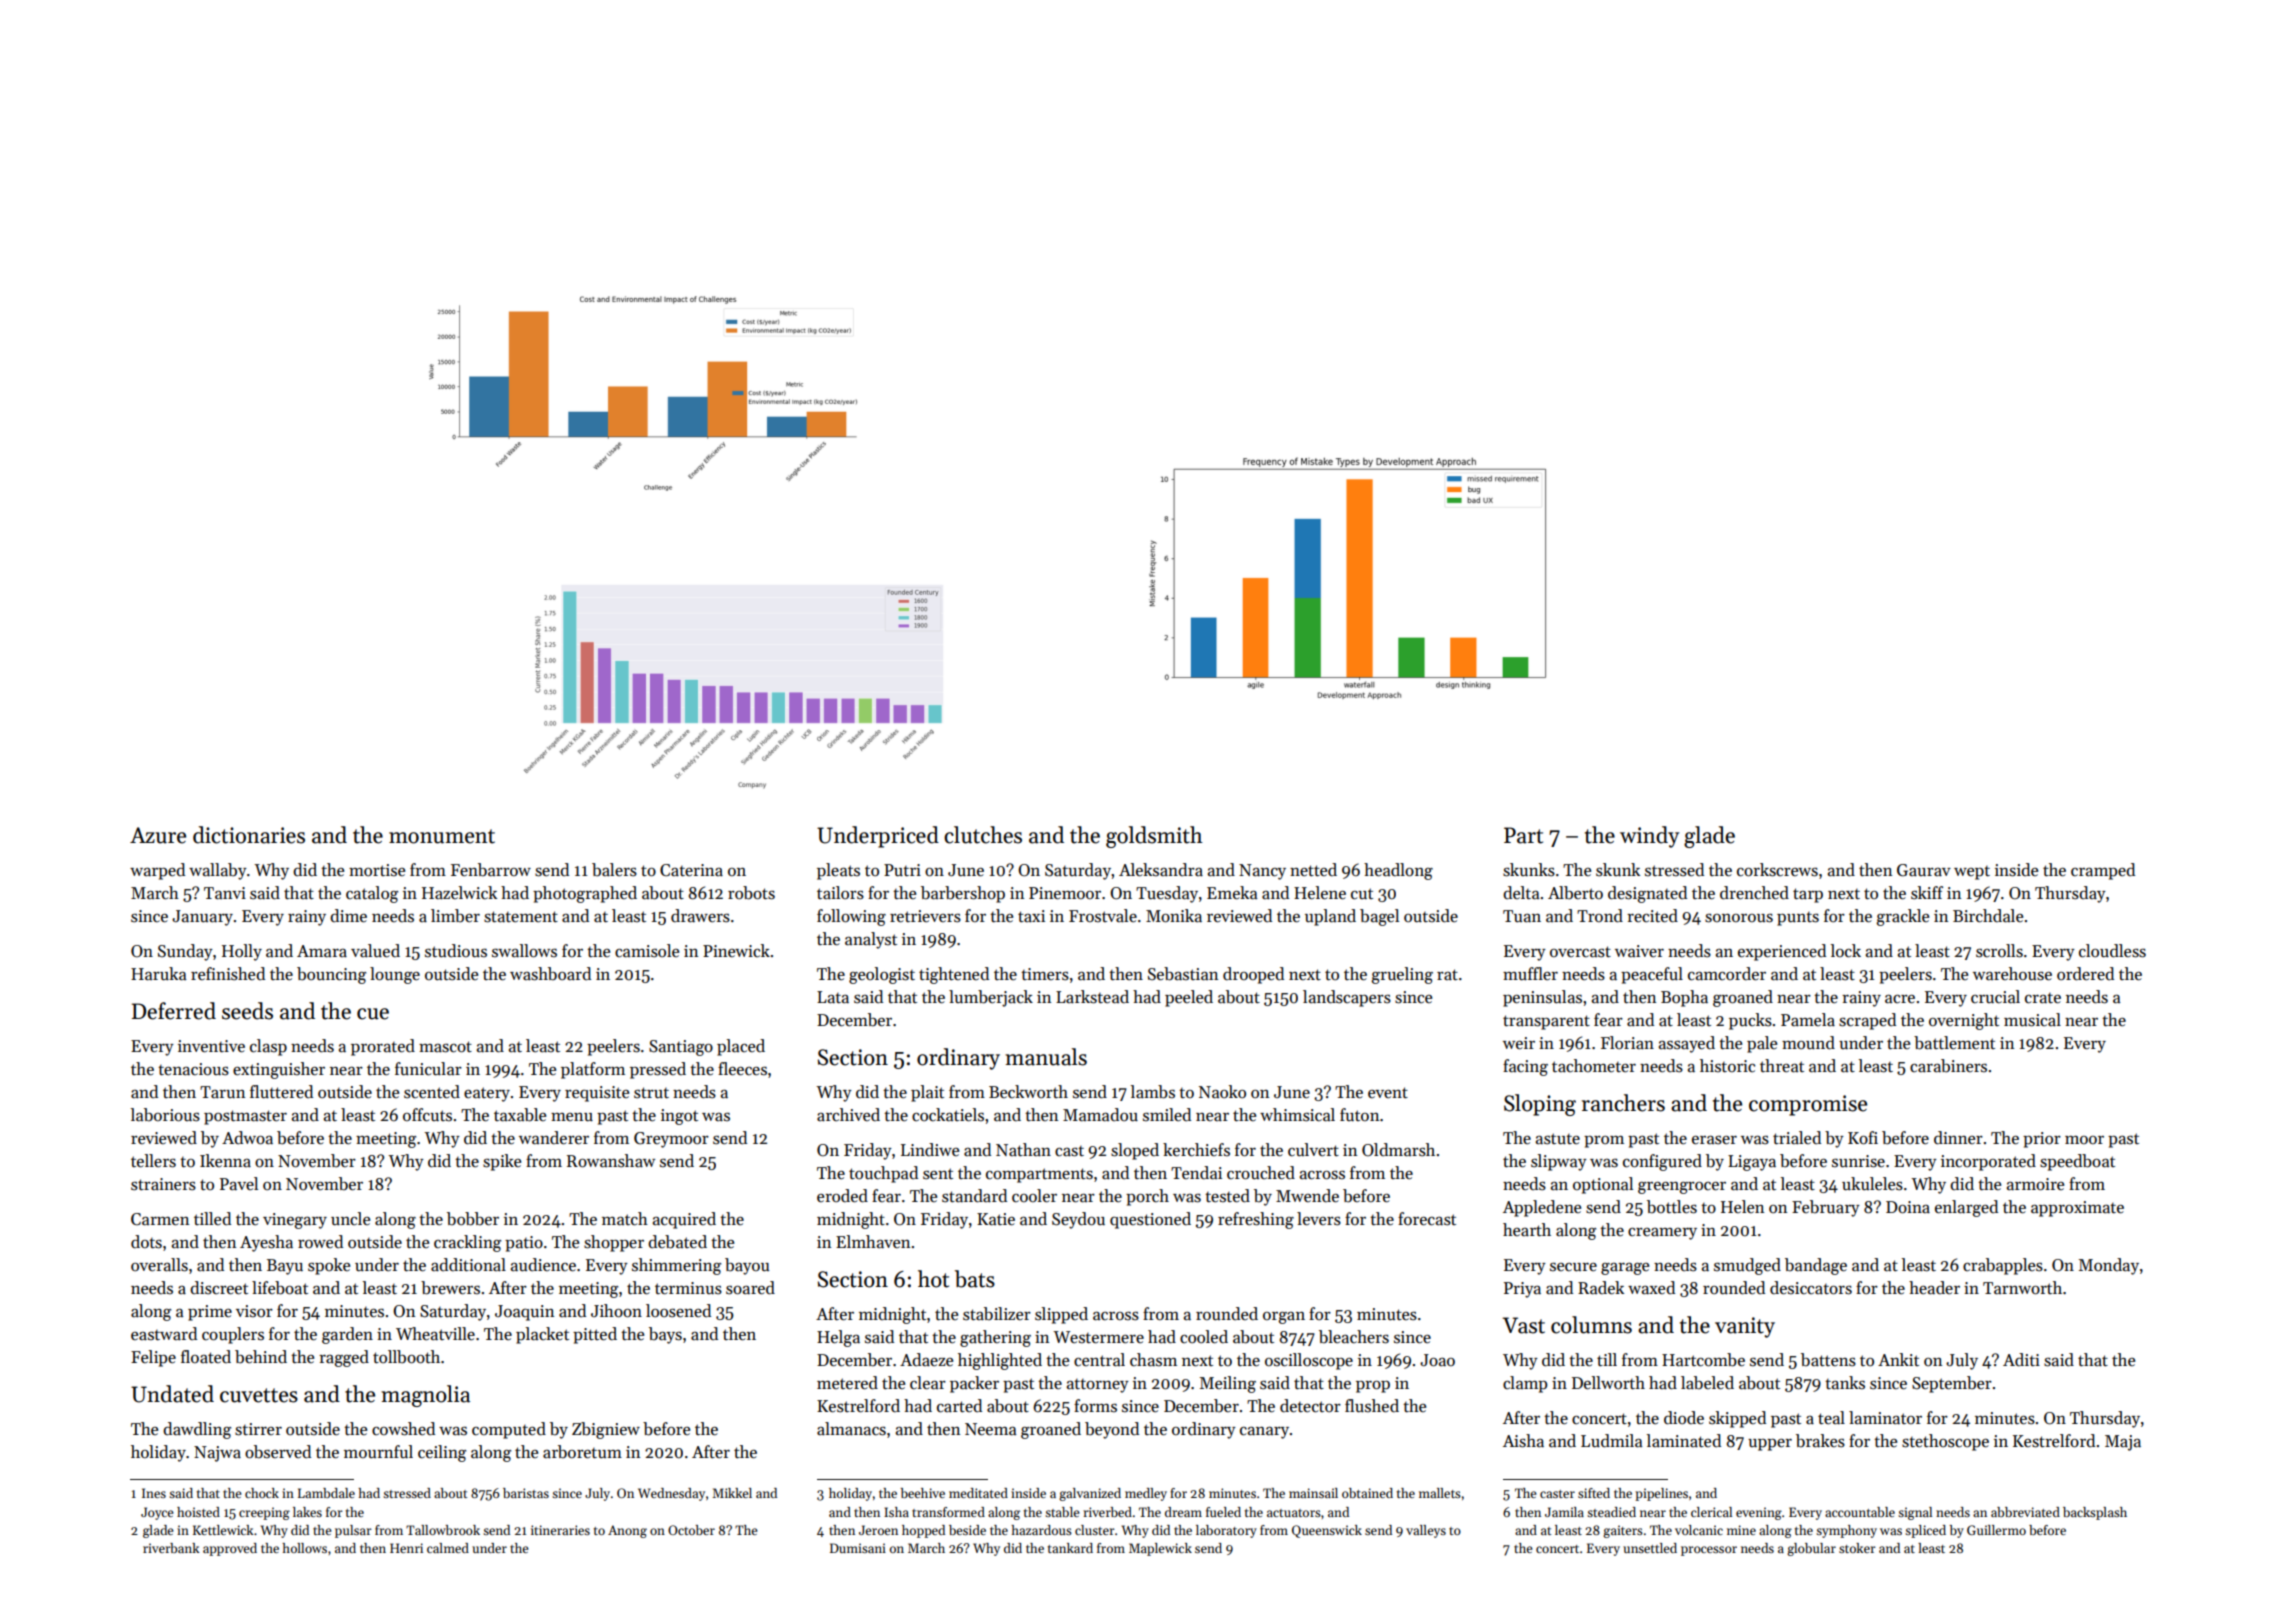 The height and width of the document is (1614, 2282). What do you see at coordinates (1612, 1441) in the document?
I see `Ludmila` at bounding box center [1612, 1441].
